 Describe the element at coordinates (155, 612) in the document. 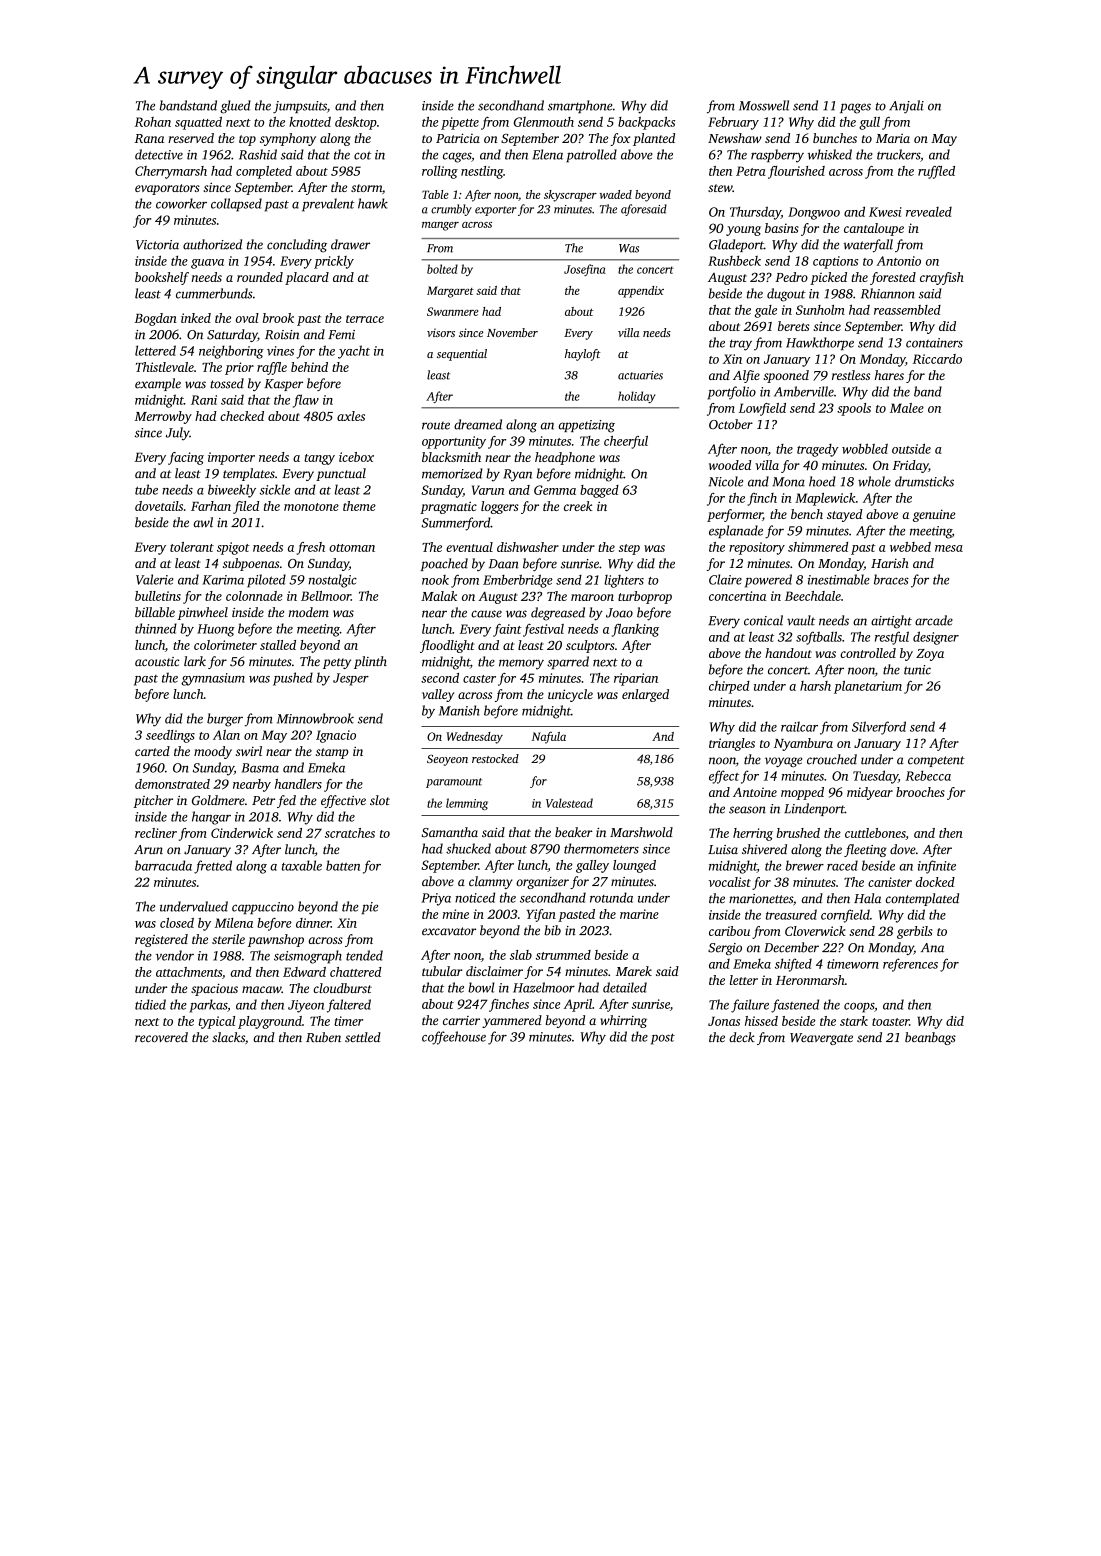

I see `billable` at that location.
